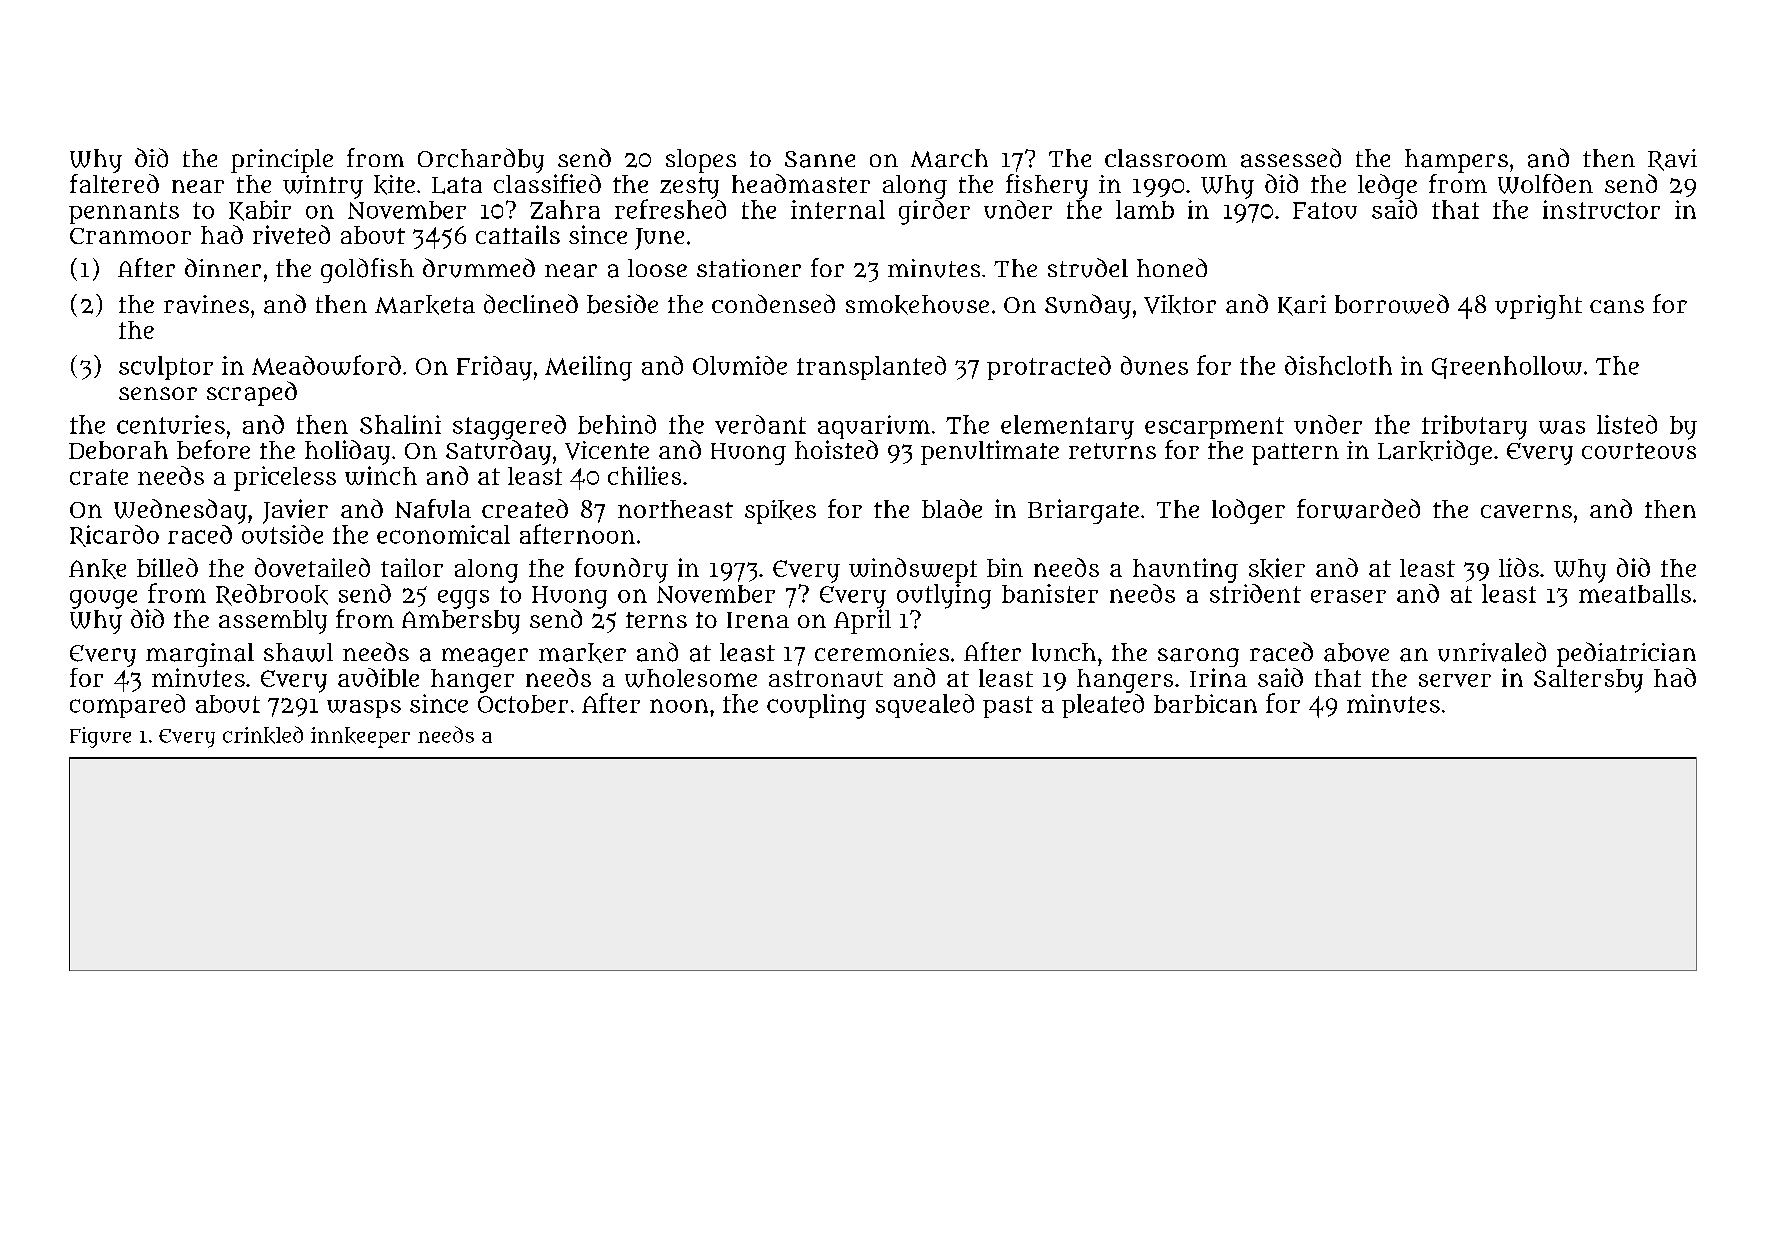 This screenshot has height=1249, width=1766. What do you see at coordinates (118, 450) in the screenshot?
I see `Deborah` at bounding box center [118, 450].
